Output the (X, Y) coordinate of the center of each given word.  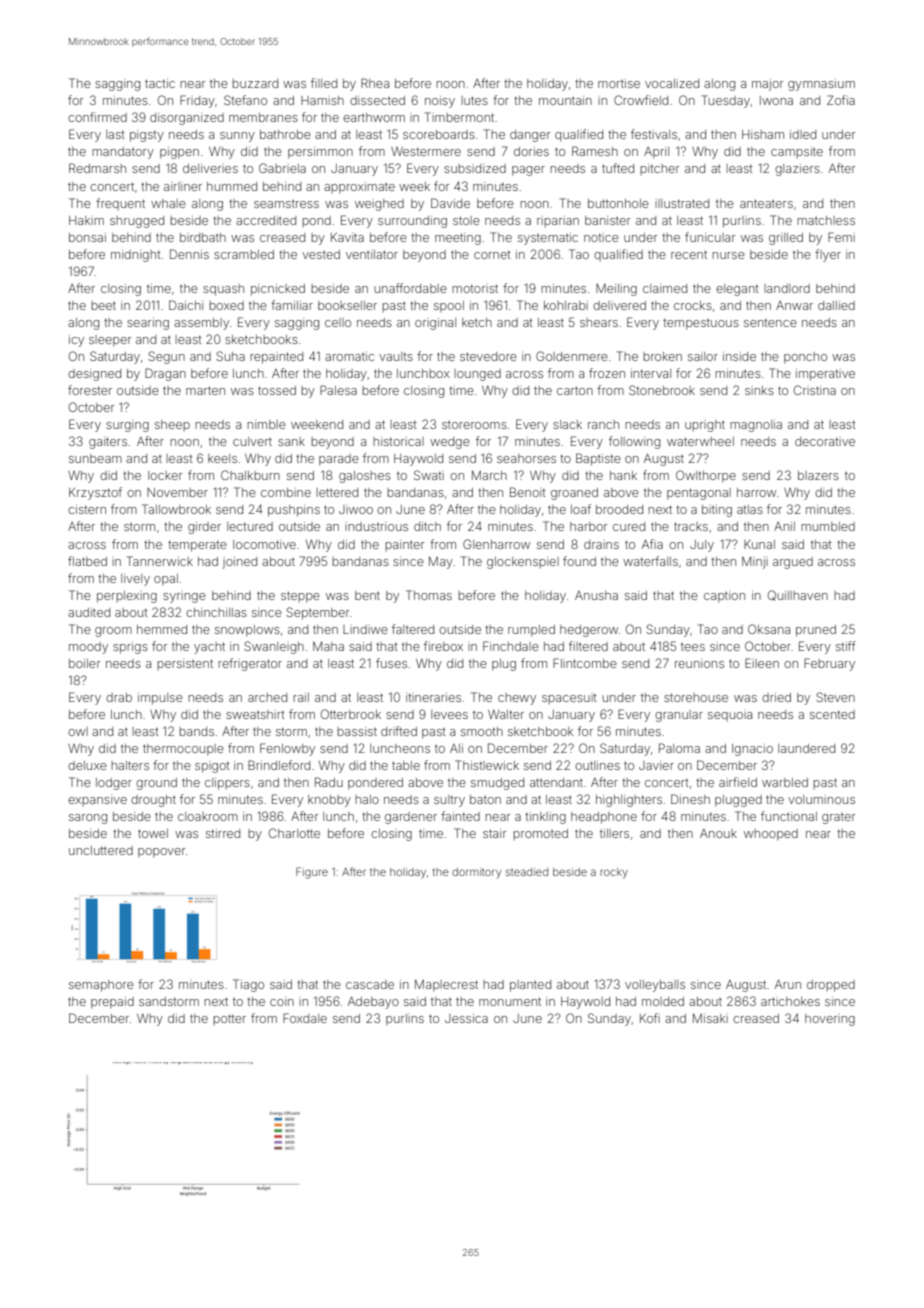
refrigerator (250, 664)
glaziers (797, 170)
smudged (497, 784)
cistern (87, 509)
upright (705, 426)
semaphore (101, 986)
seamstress (286, 204)
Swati (429, 475)
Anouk (718, 833)
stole (466, 220)
